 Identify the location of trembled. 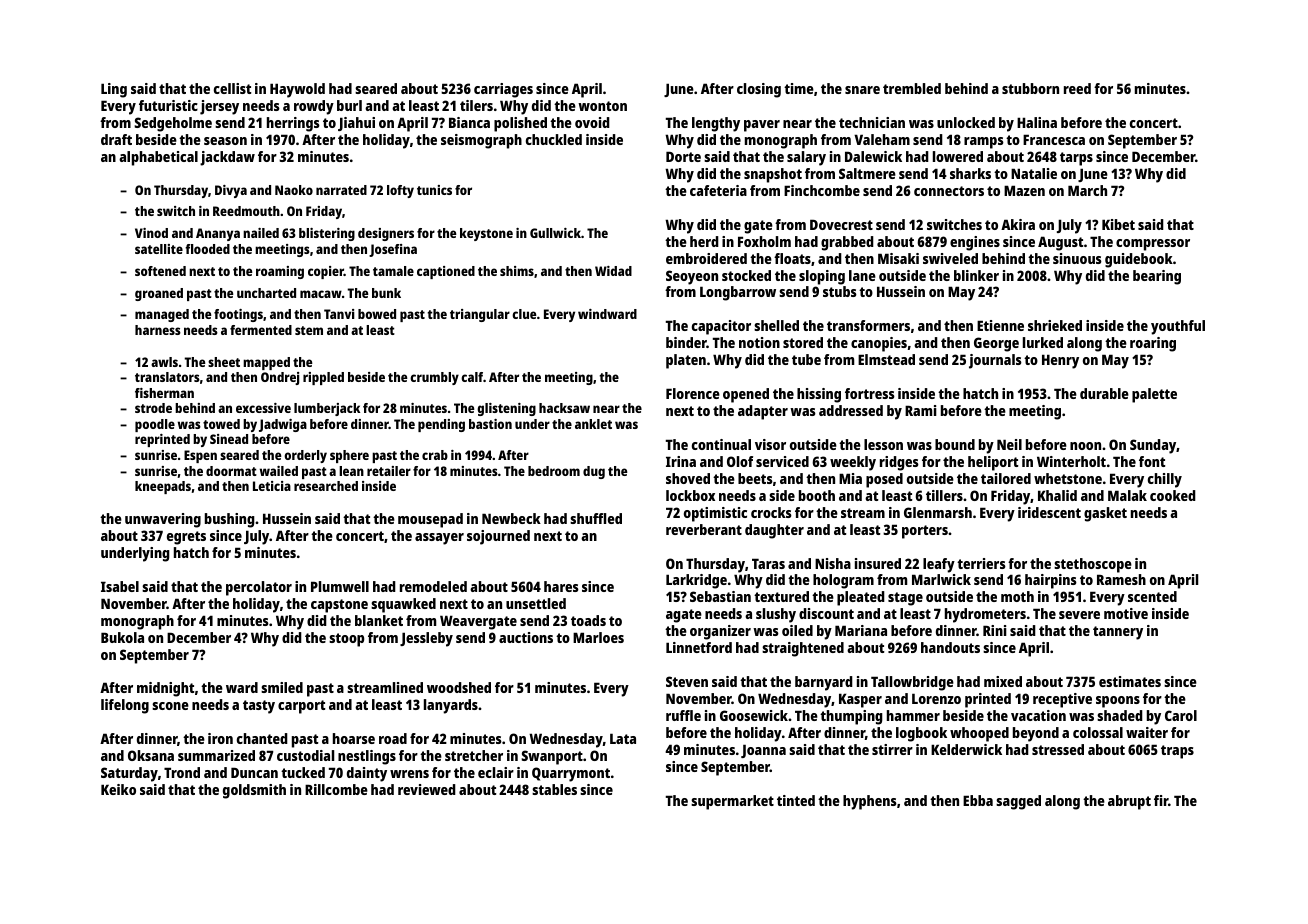
(912, 88).
